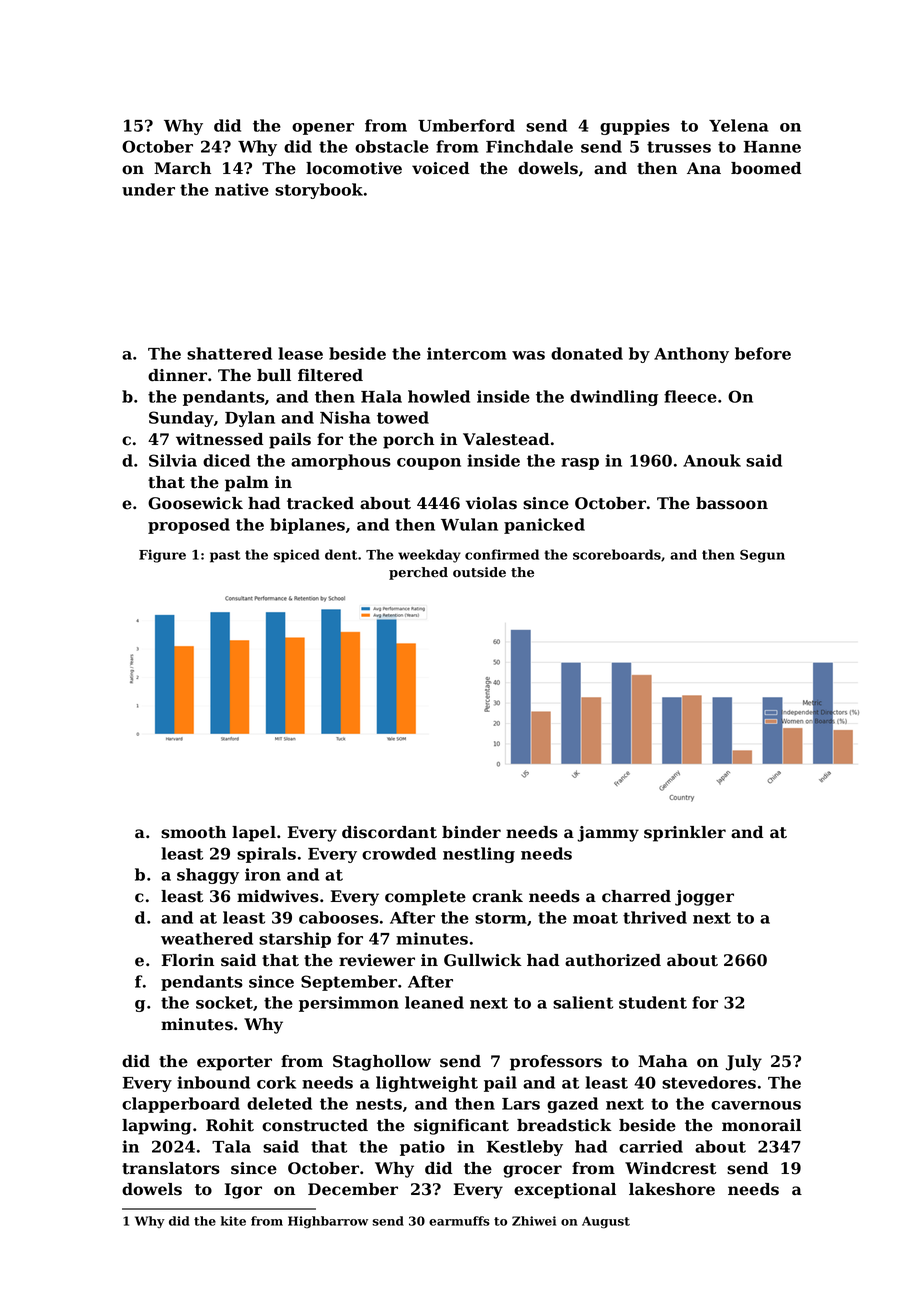  I want to click on Zhiwei, so click(534, 1221).
